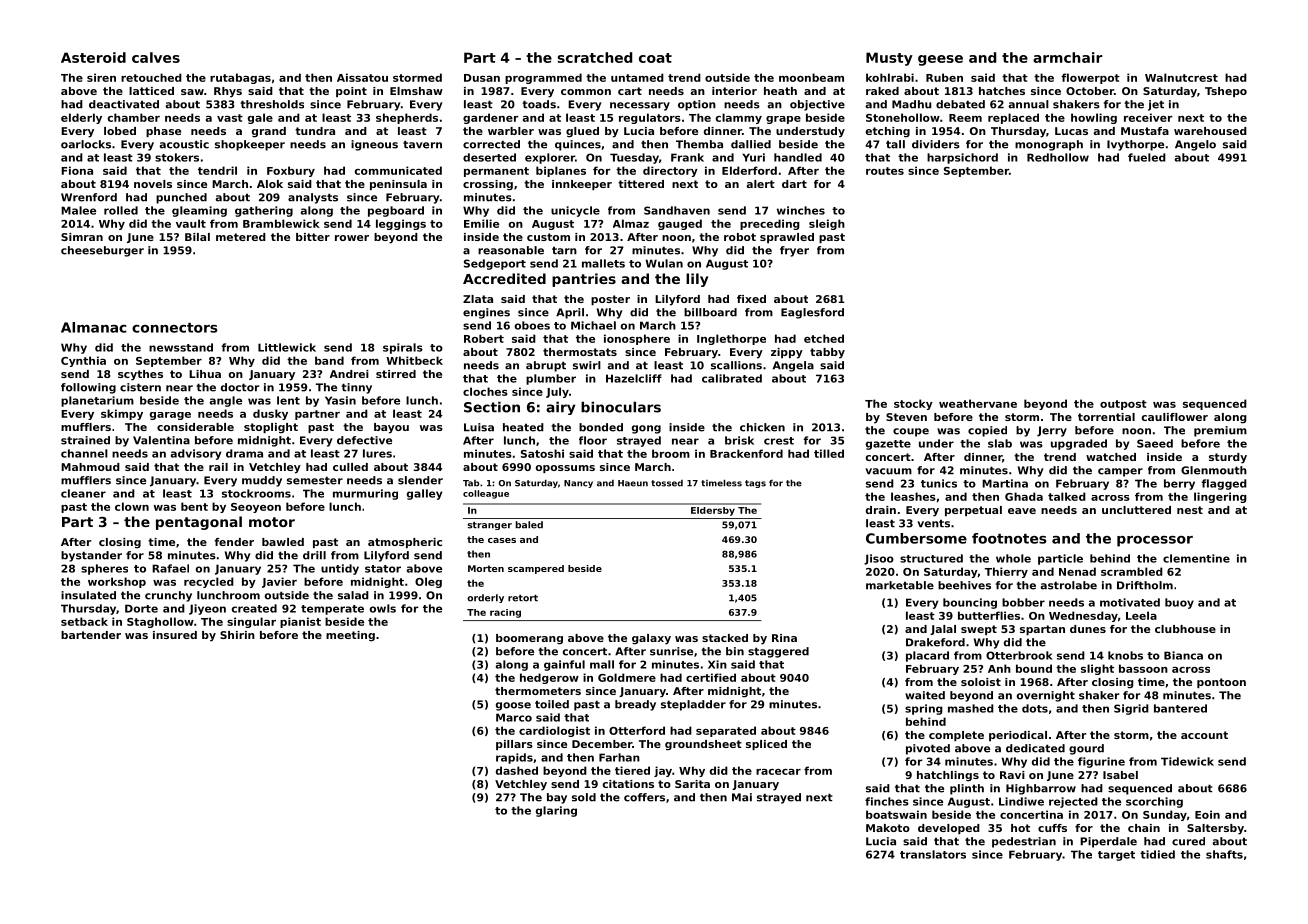  What do you see at coordinates (240, 78) in the document?
I see `rutabagas` at bounding box center [240, 78].
